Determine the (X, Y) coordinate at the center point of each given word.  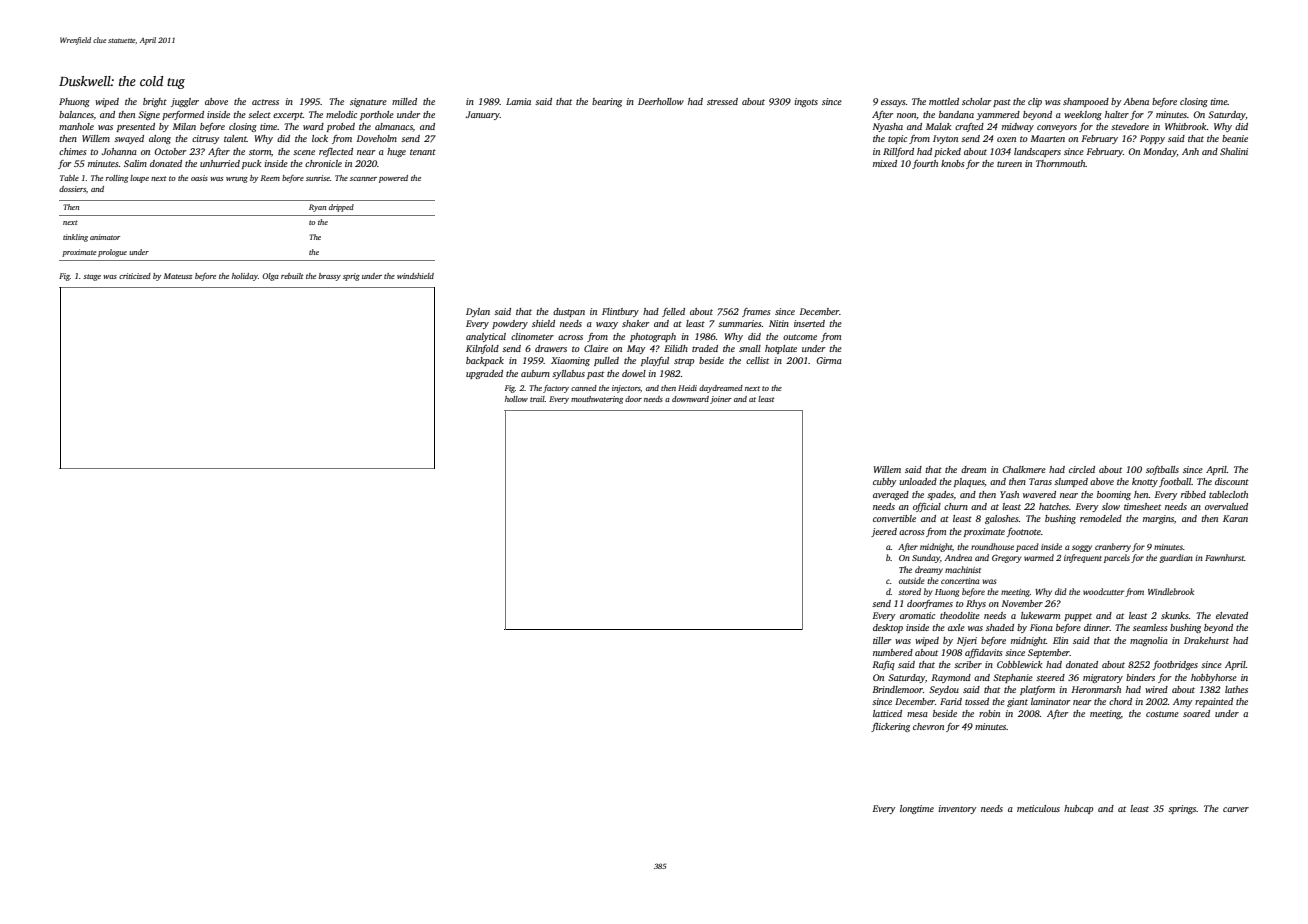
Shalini (1234, 151)
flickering (890, 727)
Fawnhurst (1225, 557)
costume (1162, 714)
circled (1082, 469)
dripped (341, 208)
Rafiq (883, 665)
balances (76, 114)
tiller (882, 640)
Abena (1136, 101)
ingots (806, 102)
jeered (884, 532)
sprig (351, 277)
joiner (721, 400)
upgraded (484, 374)
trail (537, 399)
